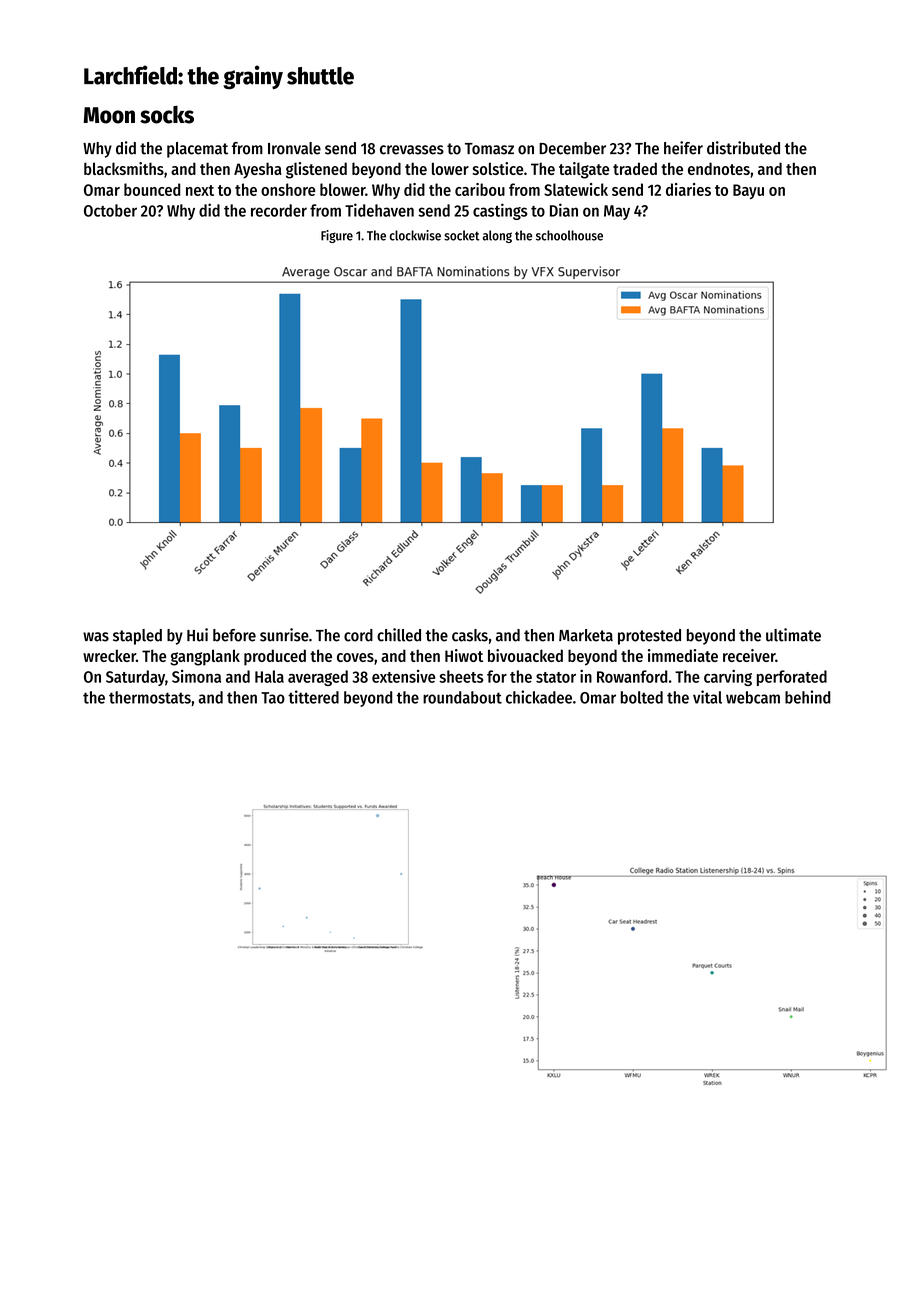 This document has width=924, height=1314. Describe the element at coordinates (808, 697) in the document. I see `behind` at that location.
